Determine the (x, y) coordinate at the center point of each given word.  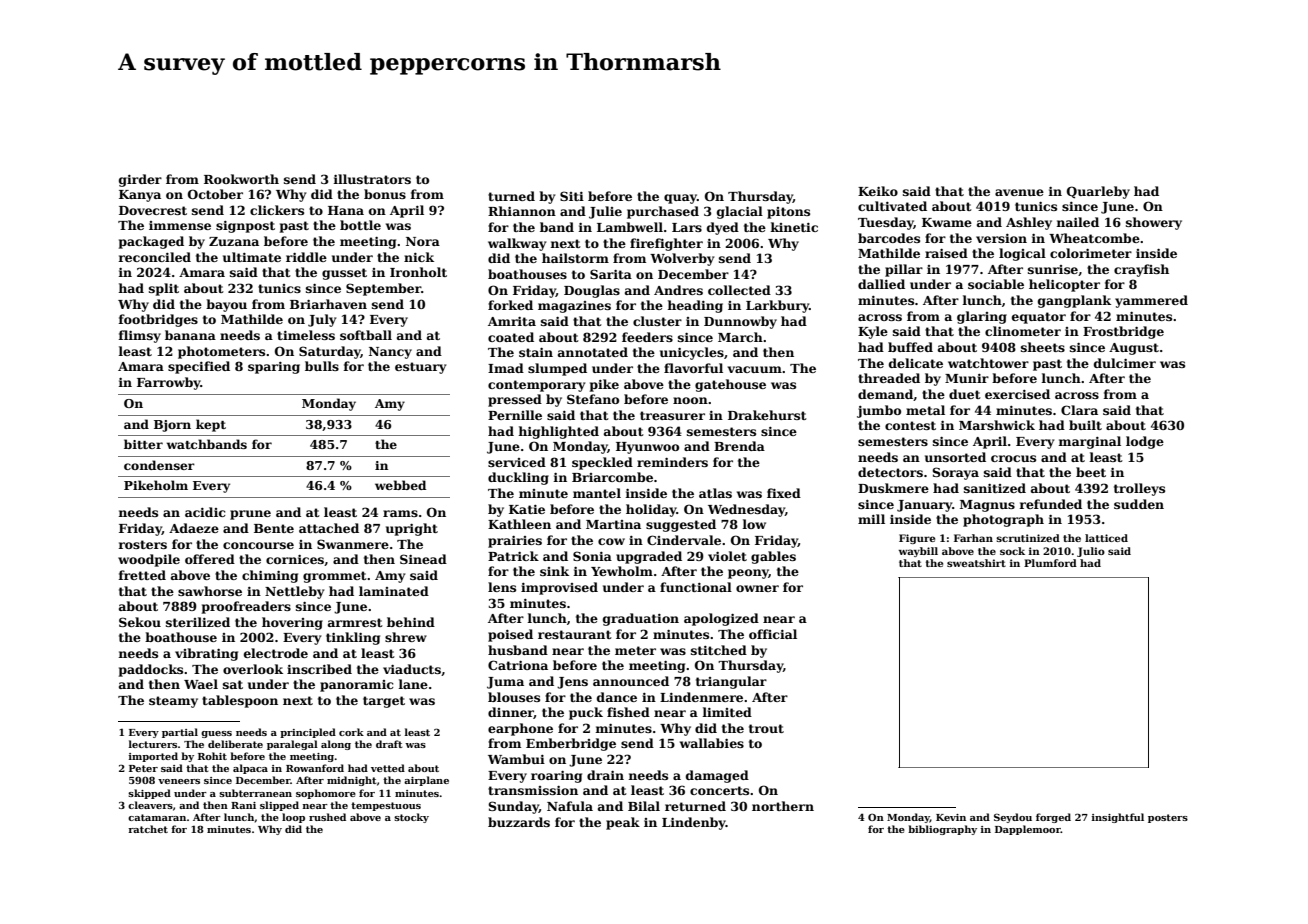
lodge (1145, 442)
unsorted (955, 457)
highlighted (558, 432)
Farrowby (169, 383)
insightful (1118, 818)
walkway (517, 244)
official (773, 634)
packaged (151, 242)
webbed (400, 485)
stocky (411, 818)
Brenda (739, 446)
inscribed (319, 669)
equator (1039, 318)
